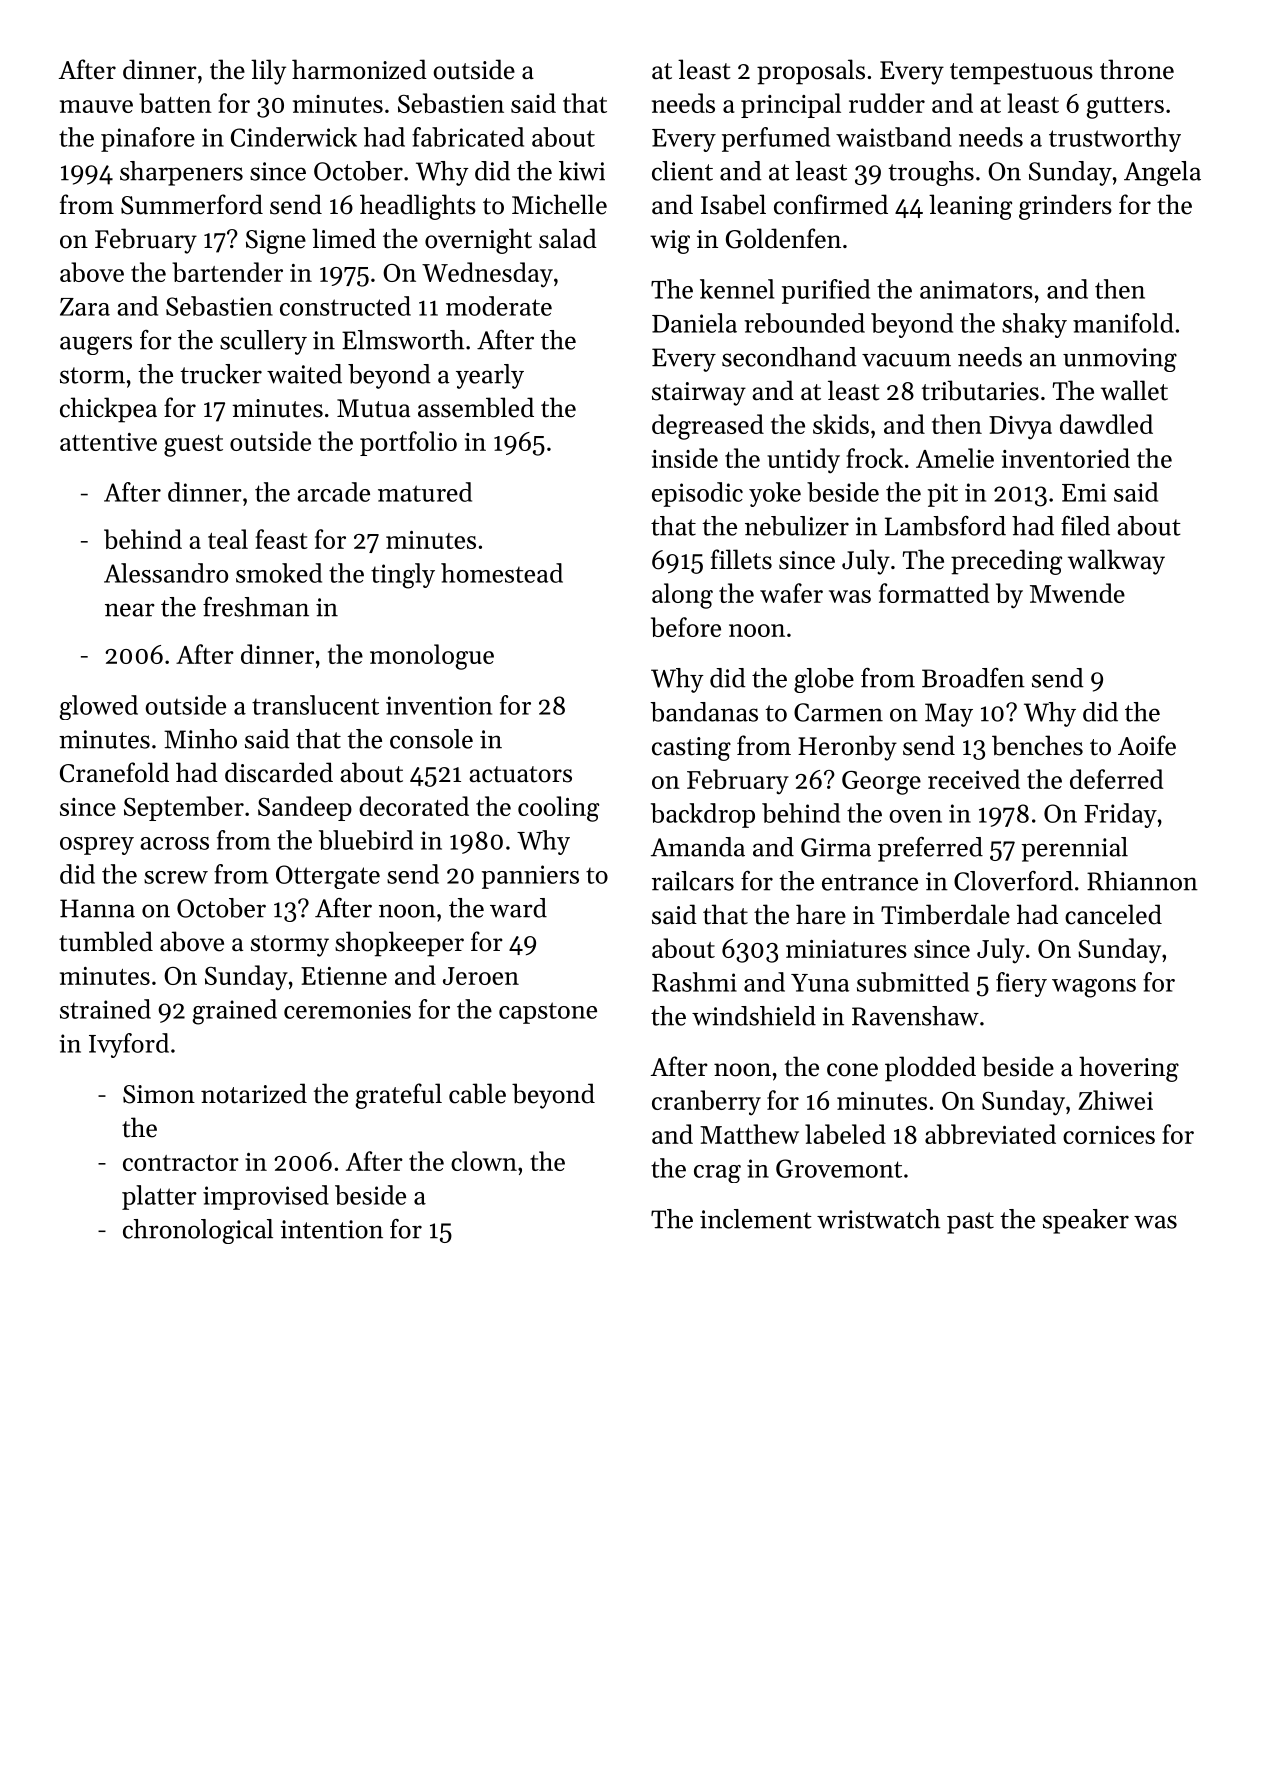  Describe the element at coordinates (1162, 173) in the page. I see `Angela` at that location.
